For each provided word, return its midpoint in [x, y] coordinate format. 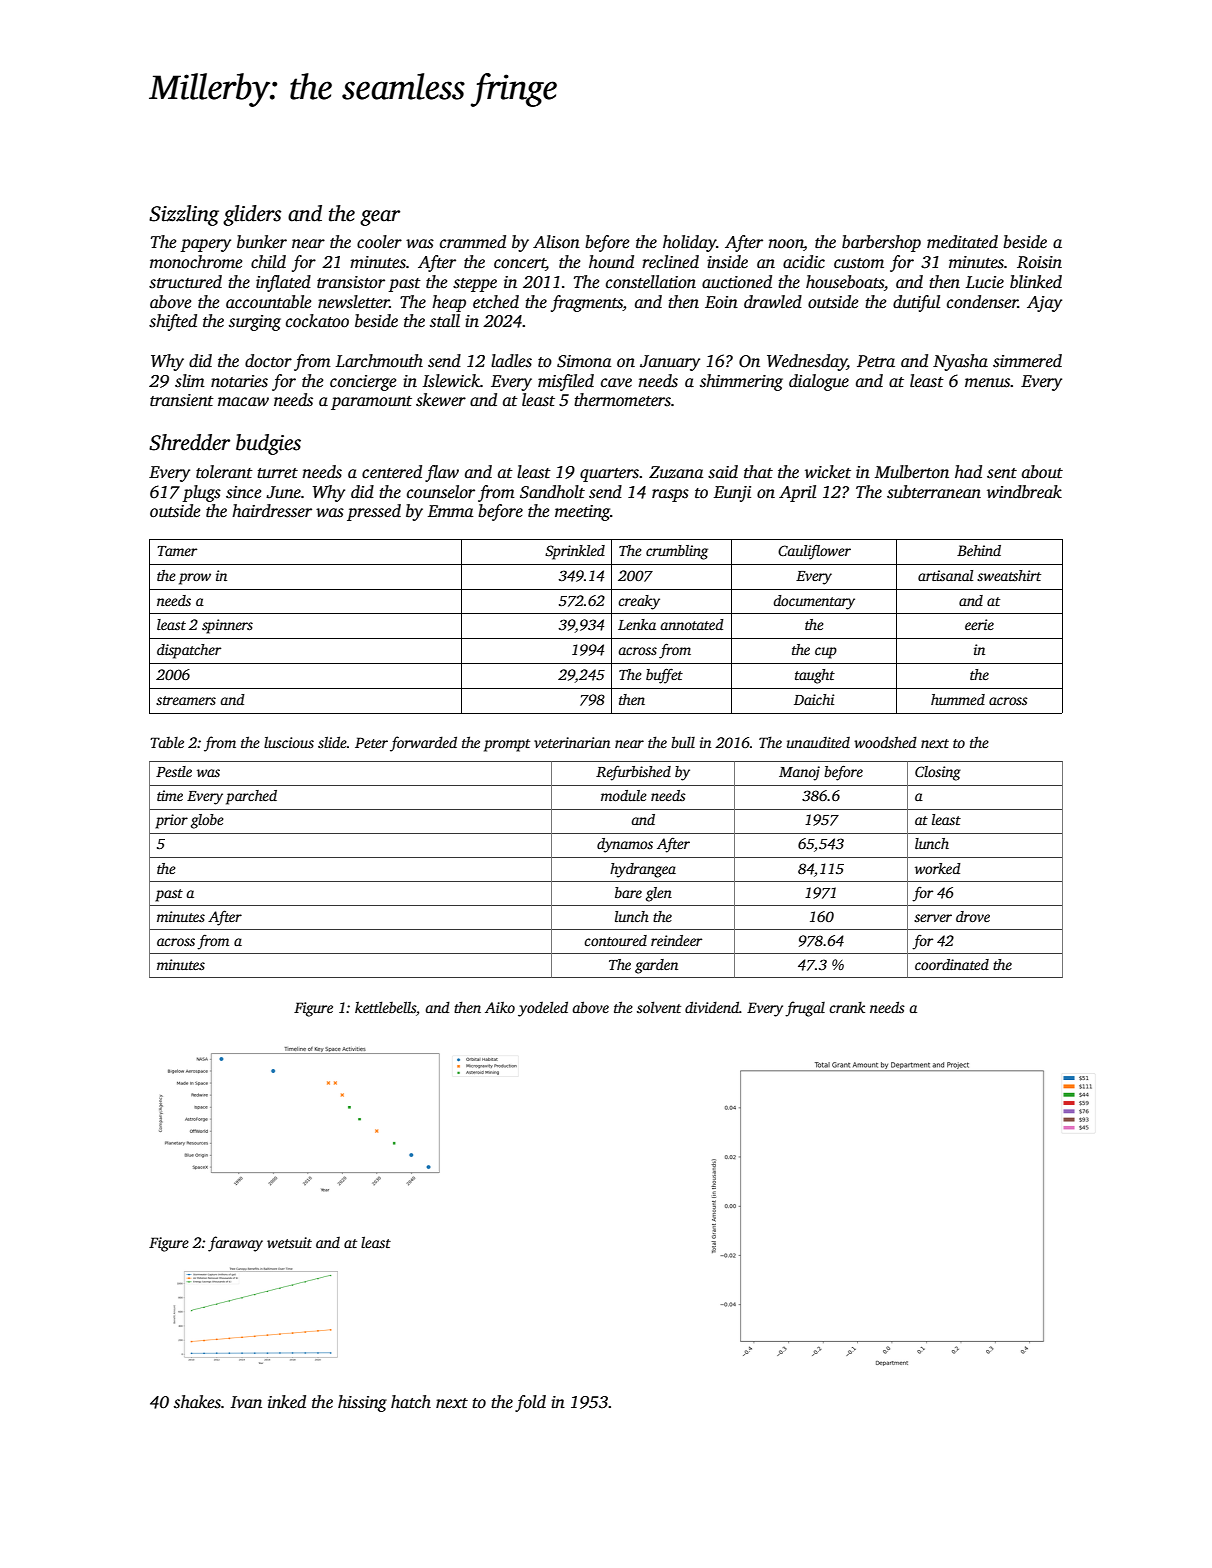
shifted [173, 322]
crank [847, 1007]
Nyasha [960, 362]
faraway [235, 1244]
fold [530, 1403]
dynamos [625, 845]
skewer [441, 400]
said [723, 472]
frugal [805, 1009]
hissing [362, 1403]
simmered [1027, 361]
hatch [411, 1402]
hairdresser [272, 511]
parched [251, 797]
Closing [938, 773]
